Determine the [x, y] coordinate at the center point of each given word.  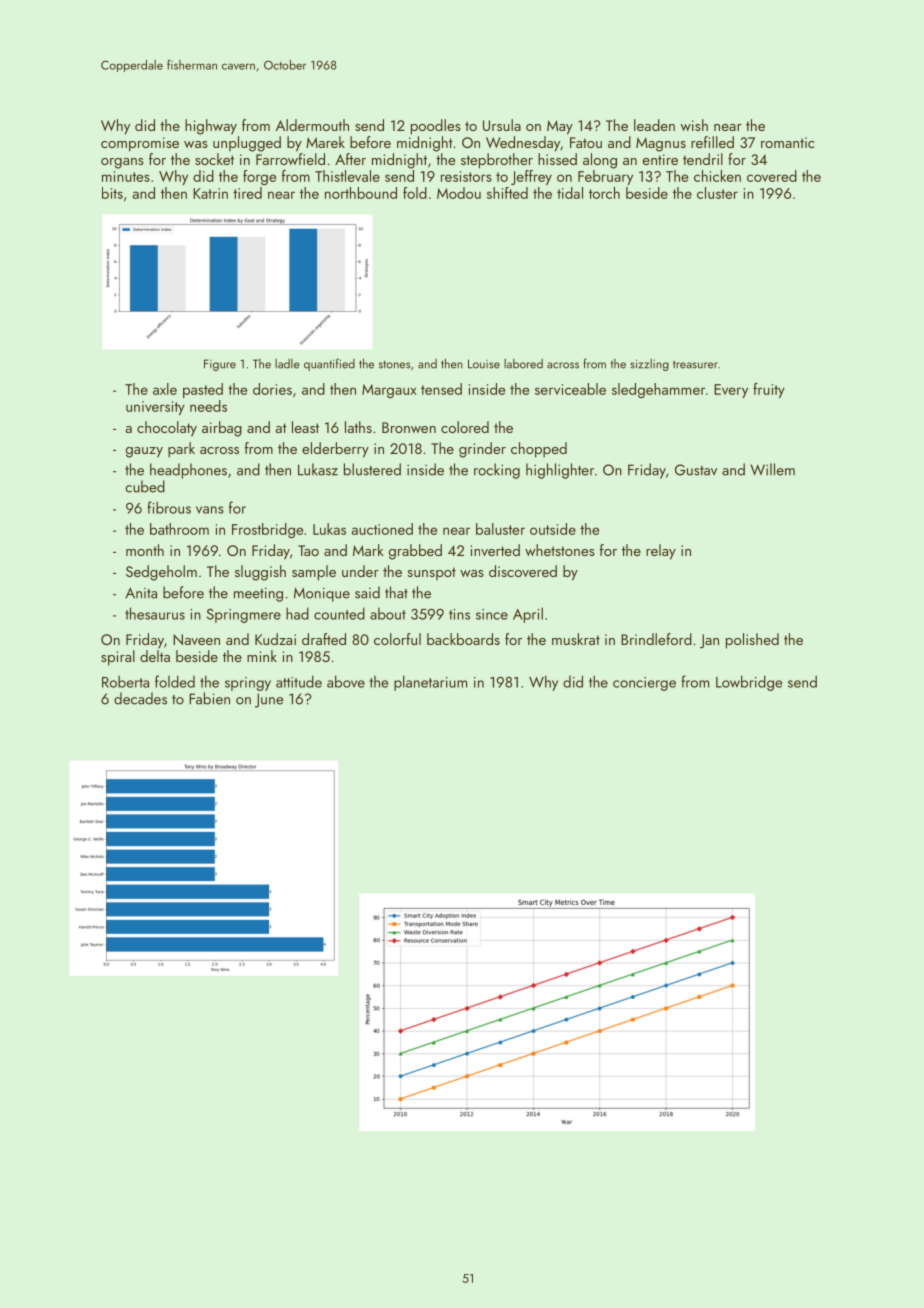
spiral [118, 658]
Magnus [661, 144]
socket [214, 159]
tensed [441, 389]
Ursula [502, 125]
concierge [644, 684]
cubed [145, 486]
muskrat [576, 639]
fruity [769, 390]
